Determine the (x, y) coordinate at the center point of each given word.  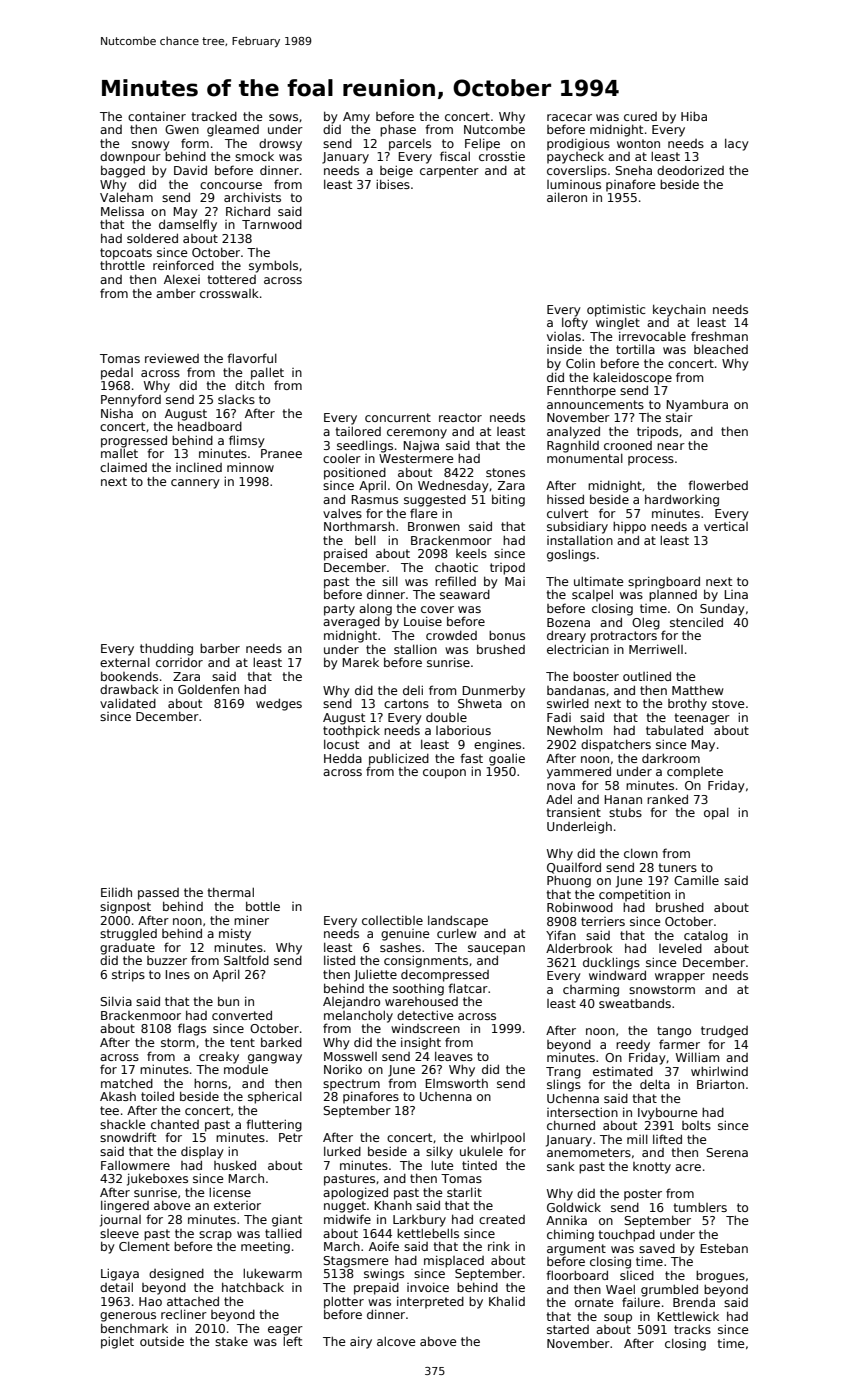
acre (688, 1167)
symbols (273, 266)
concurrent (398, 417)
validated (128, 703)
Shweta (480, 703)
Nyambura (697, 405)
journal (120, 1221)
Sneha (633, 170)
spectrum (351, 1085)
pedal (117, 374)
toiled (157, 1096)
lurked (342, 1151)
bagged (123, 171)
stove (728, 703)
